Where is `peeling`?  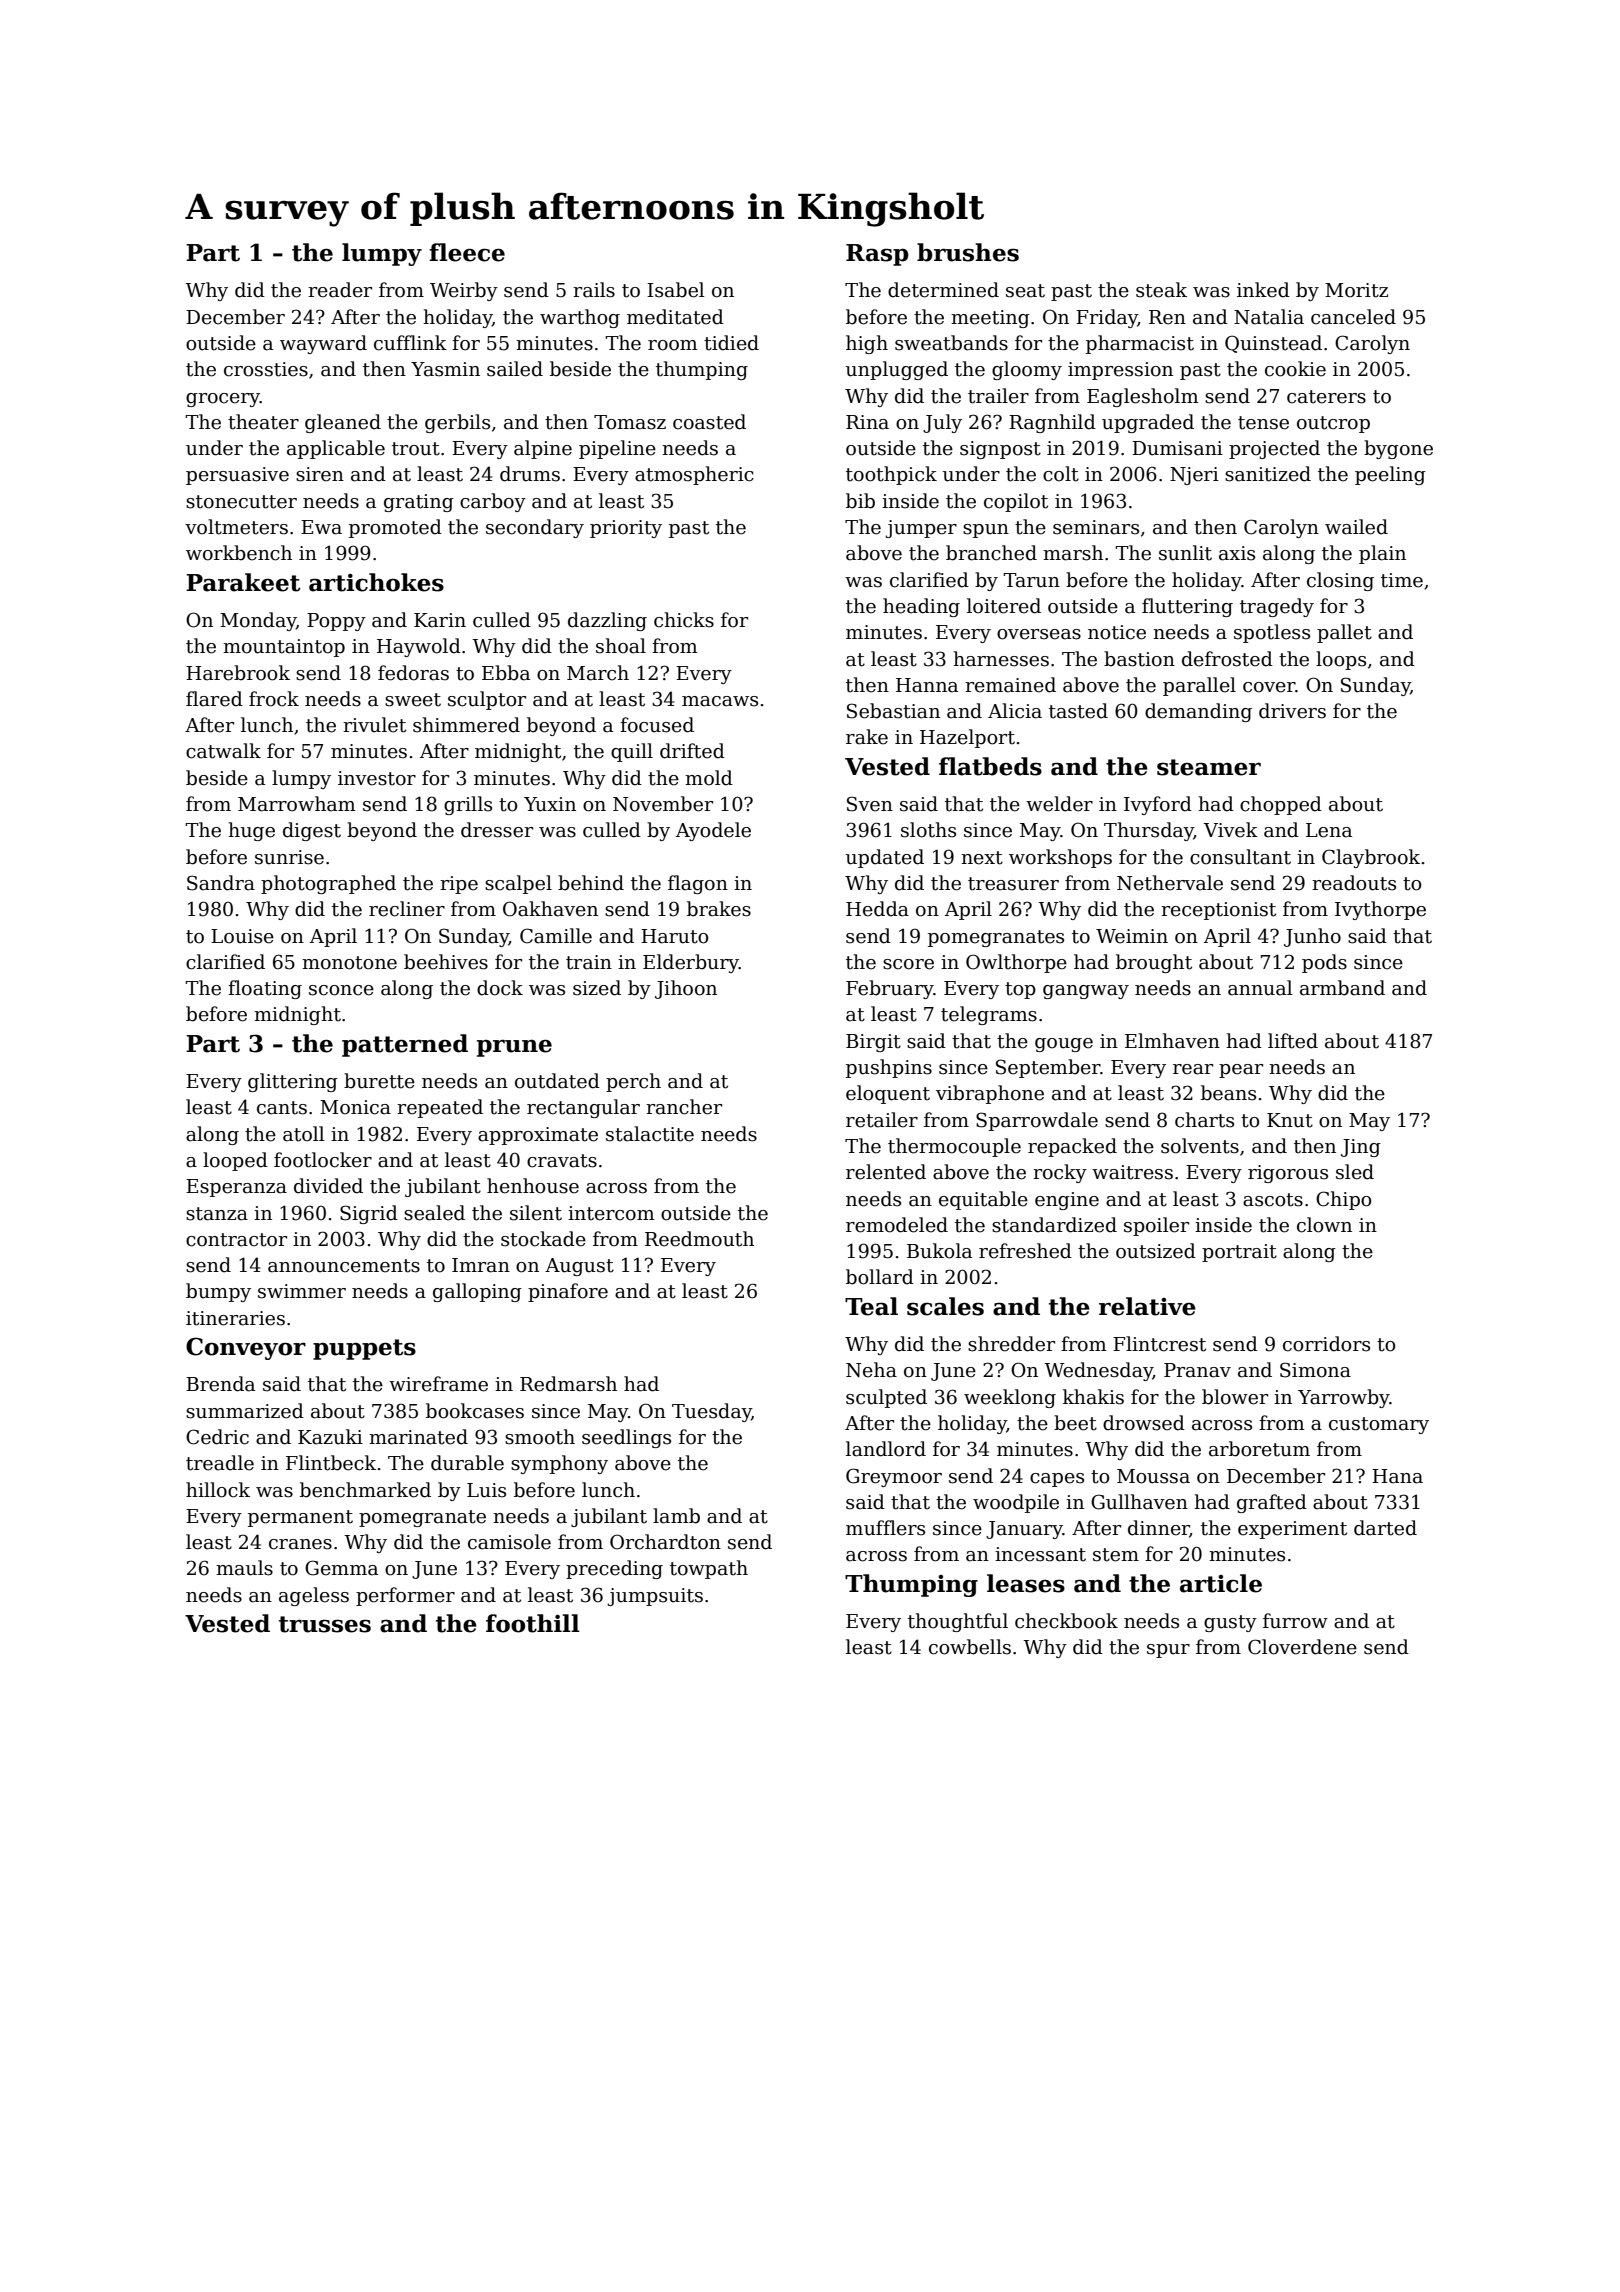 peeling is located at coordinates (1390, 475).
